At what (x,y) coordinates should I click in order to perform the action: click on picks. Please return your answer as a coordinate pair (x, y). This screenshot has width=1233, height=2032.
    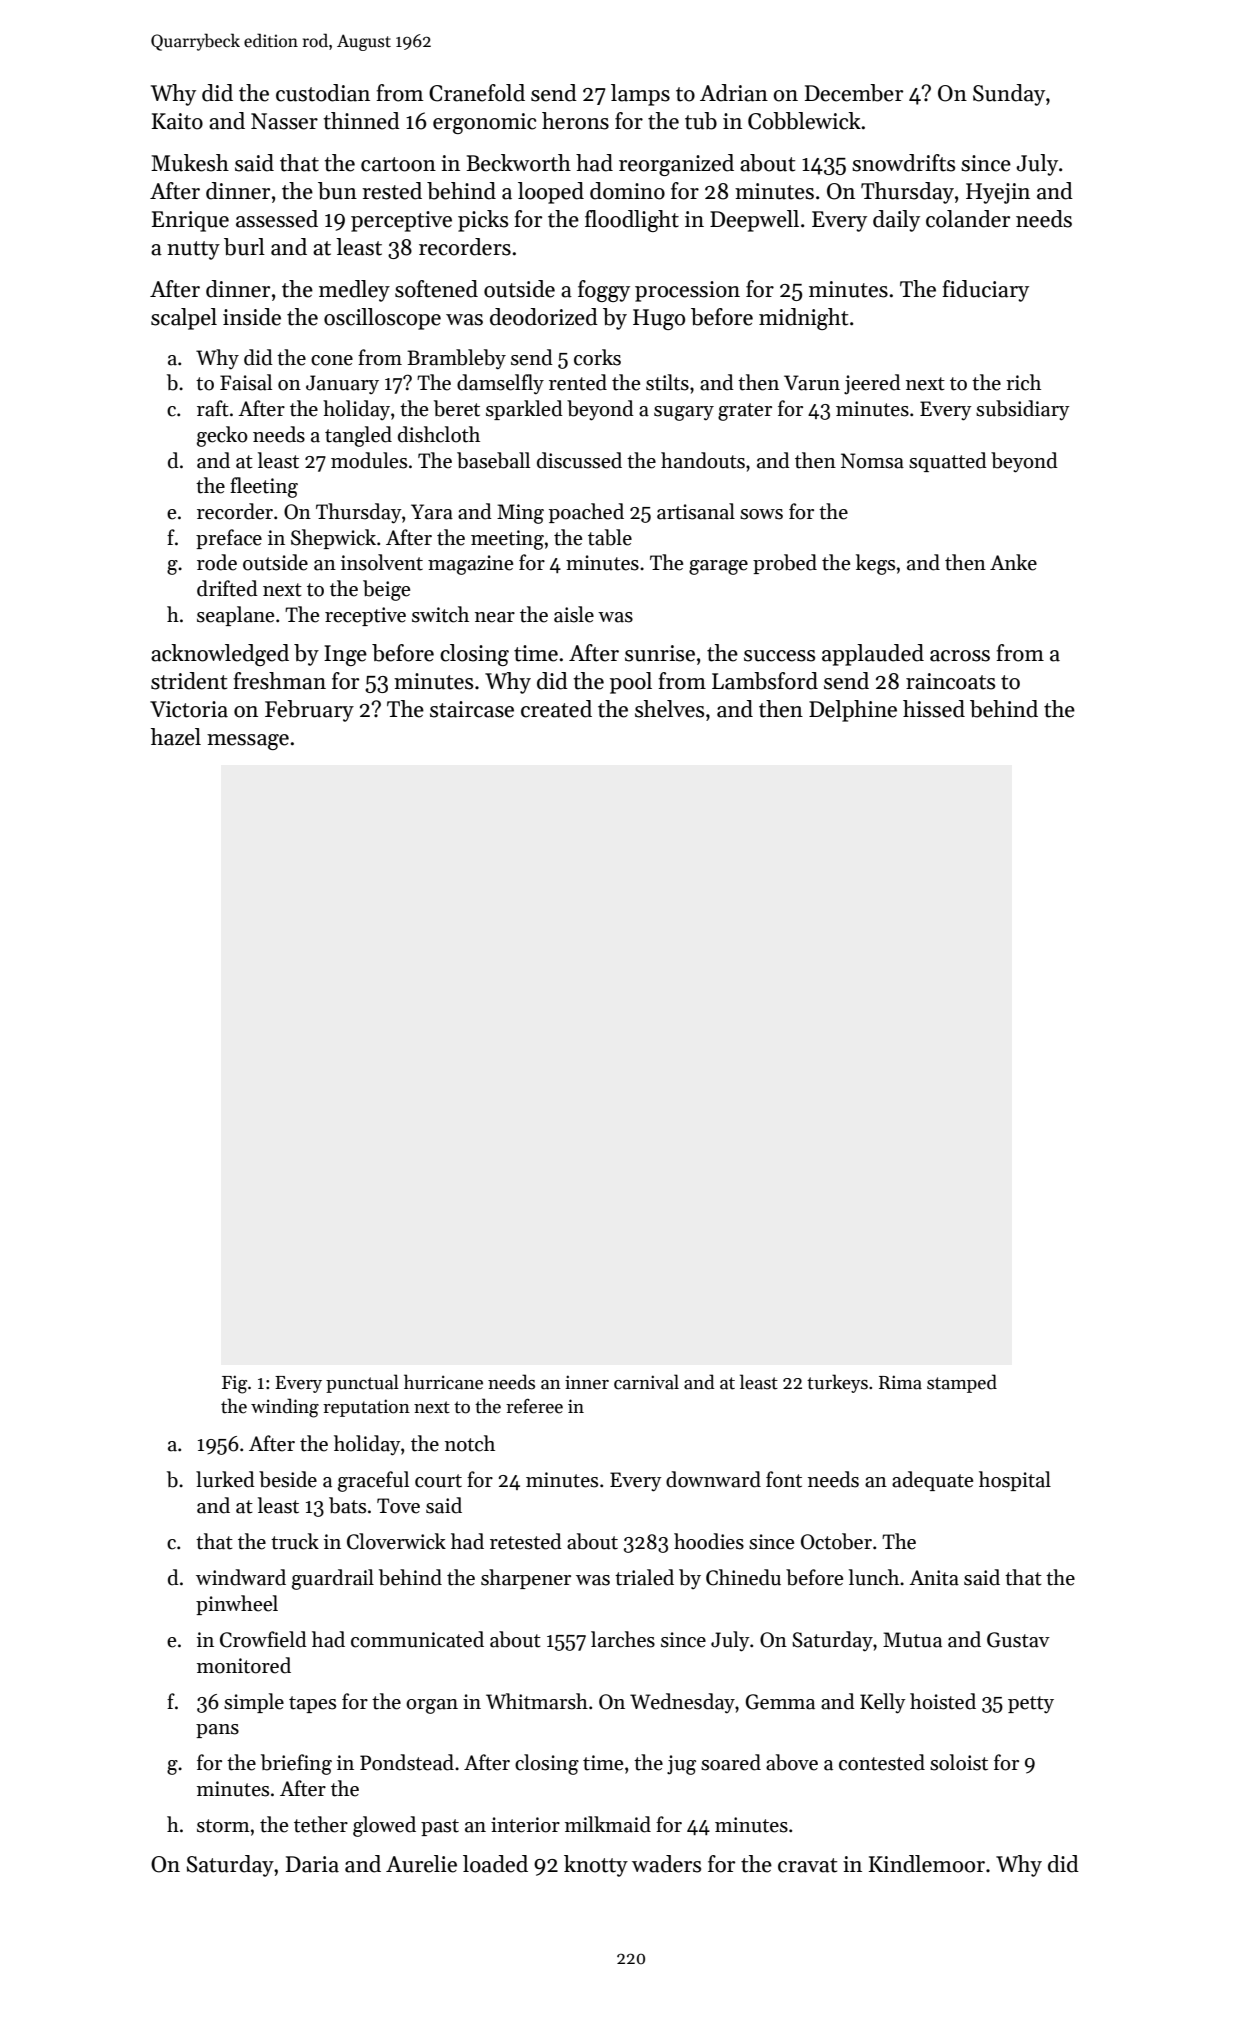
    Looking at the image, I should click on (483, 221).
